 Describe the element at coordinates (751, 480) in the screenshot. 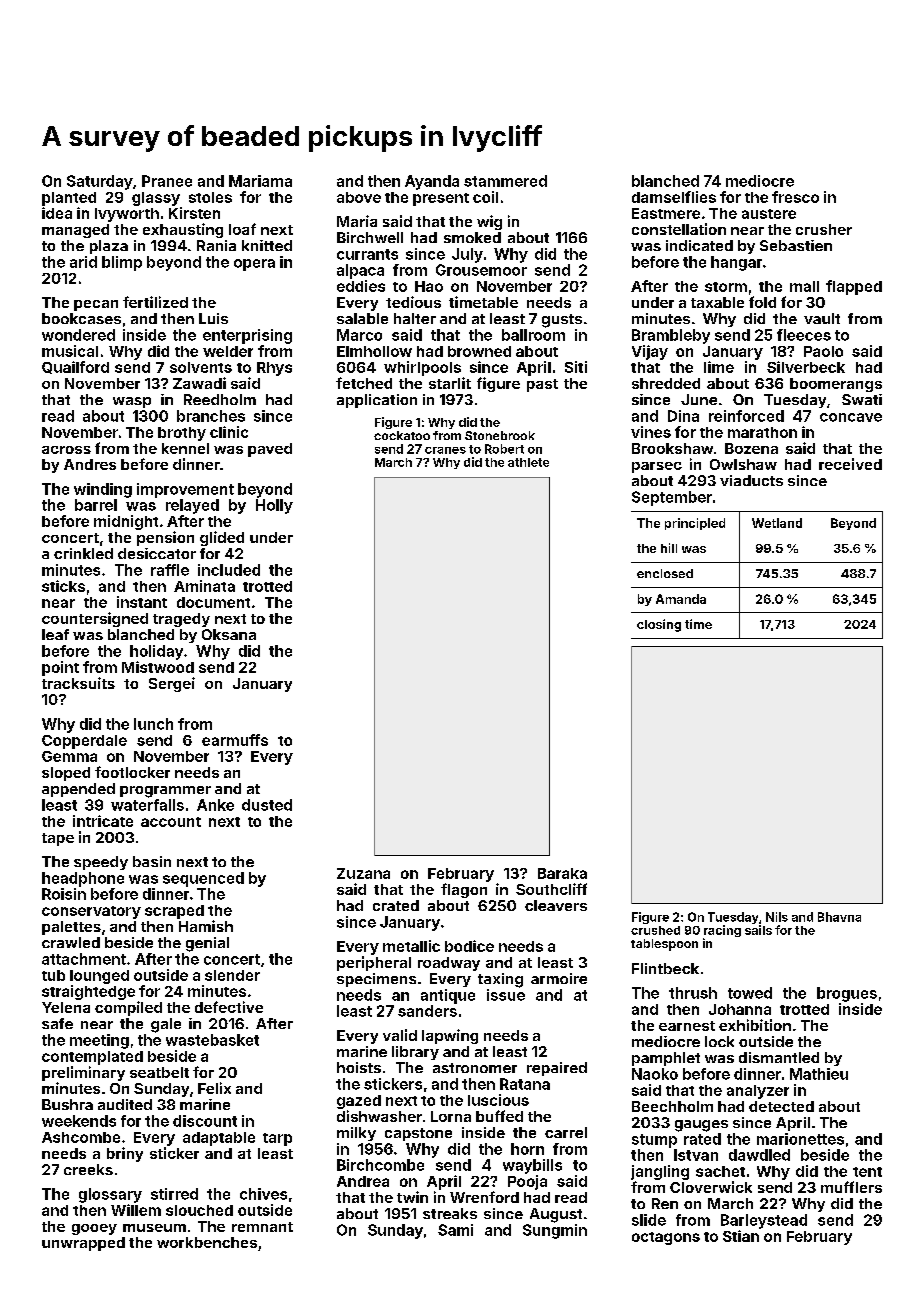

I see `viaducts` at that location.
